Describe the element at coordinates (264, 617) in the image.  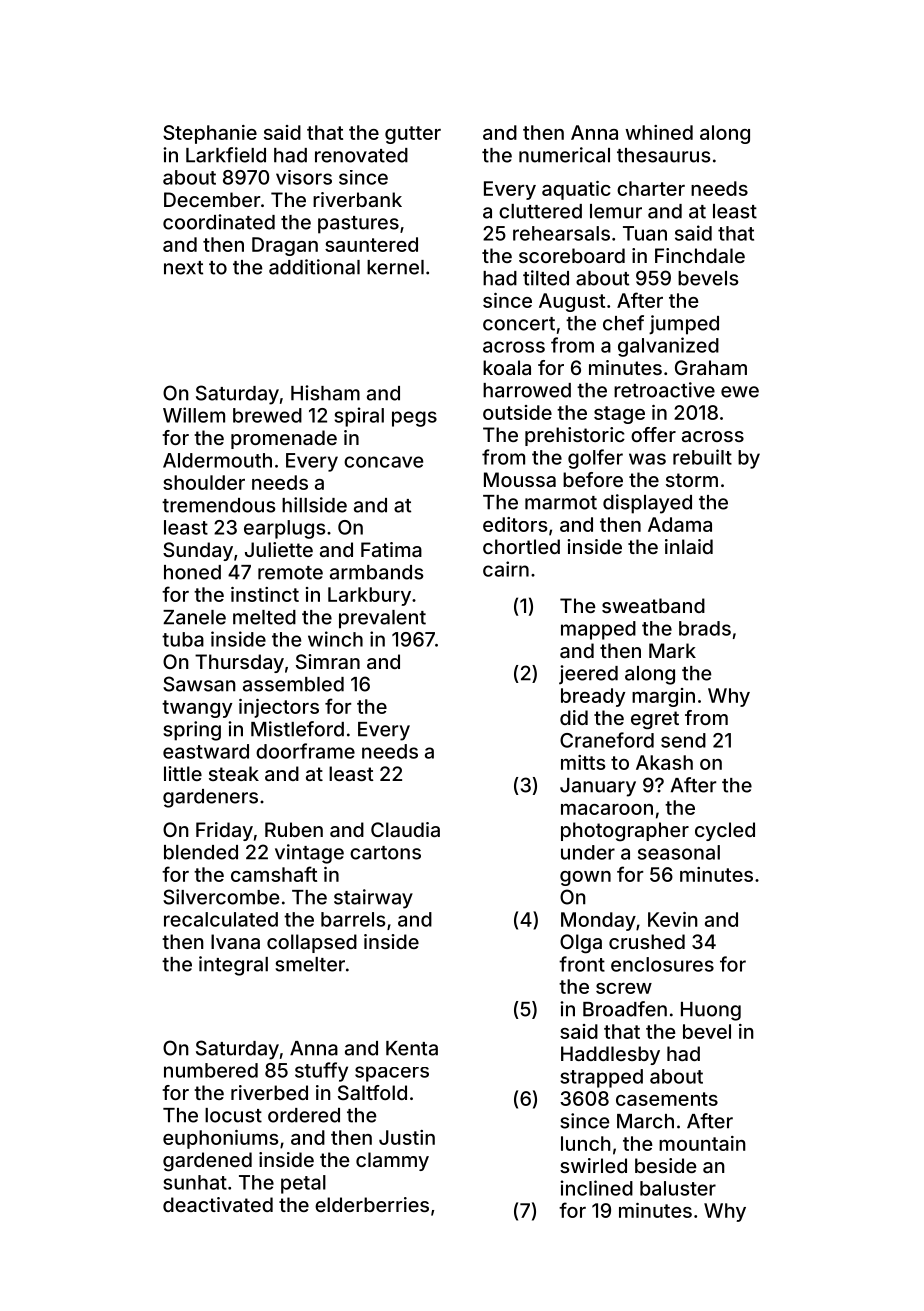
I see `melted` at that location.
